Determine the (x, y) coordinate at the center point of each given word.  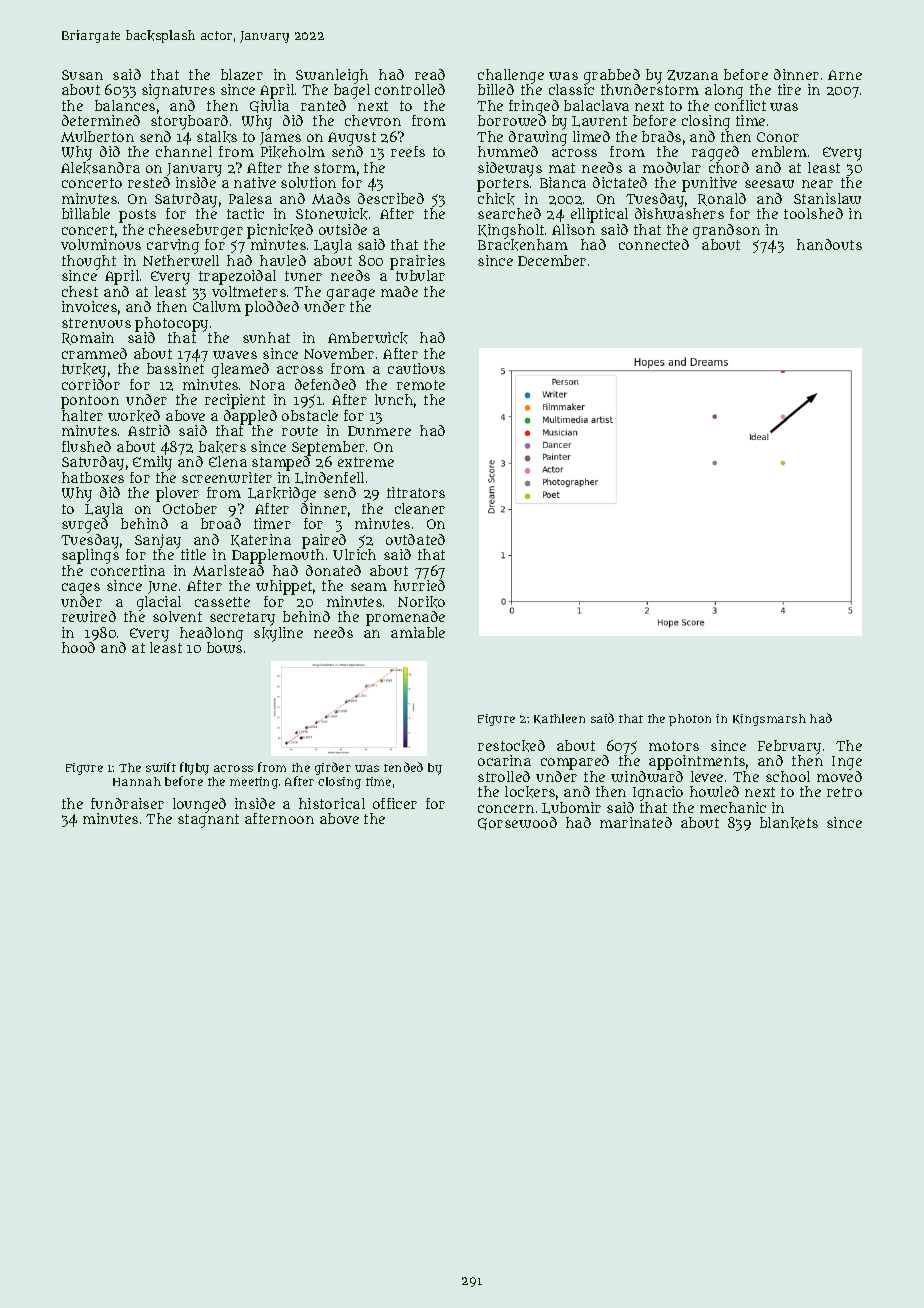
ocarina (504, 760)
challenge (511, 76)
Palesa (250, 198)
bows (224, 648)
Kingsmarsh (769, 720)
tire (789, 89)
